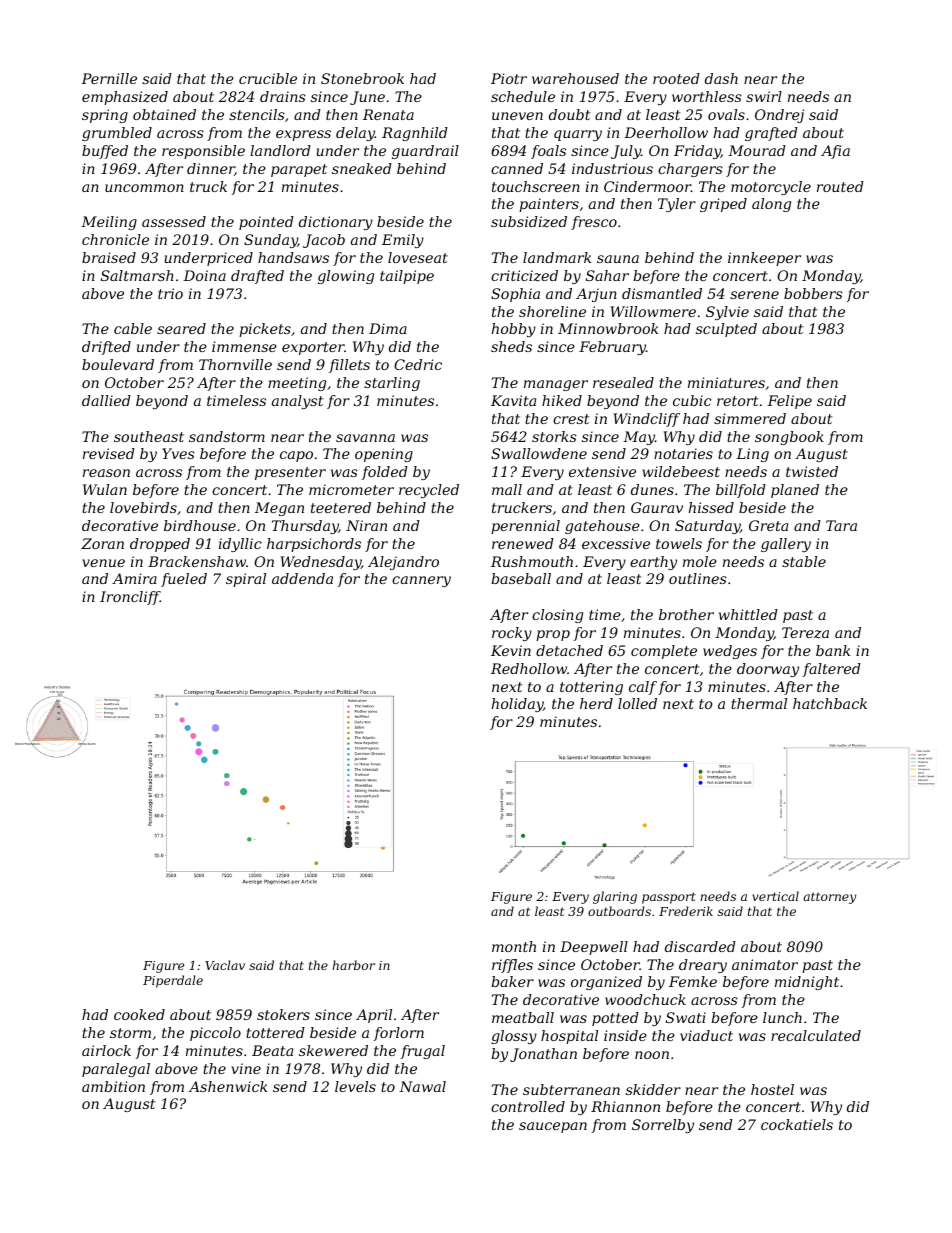 The width and height of the image is (952, 1233). What do you see at coordinates (553, 1127) in the image?
I see `saucepan` at bounding box center [553, 1127].
